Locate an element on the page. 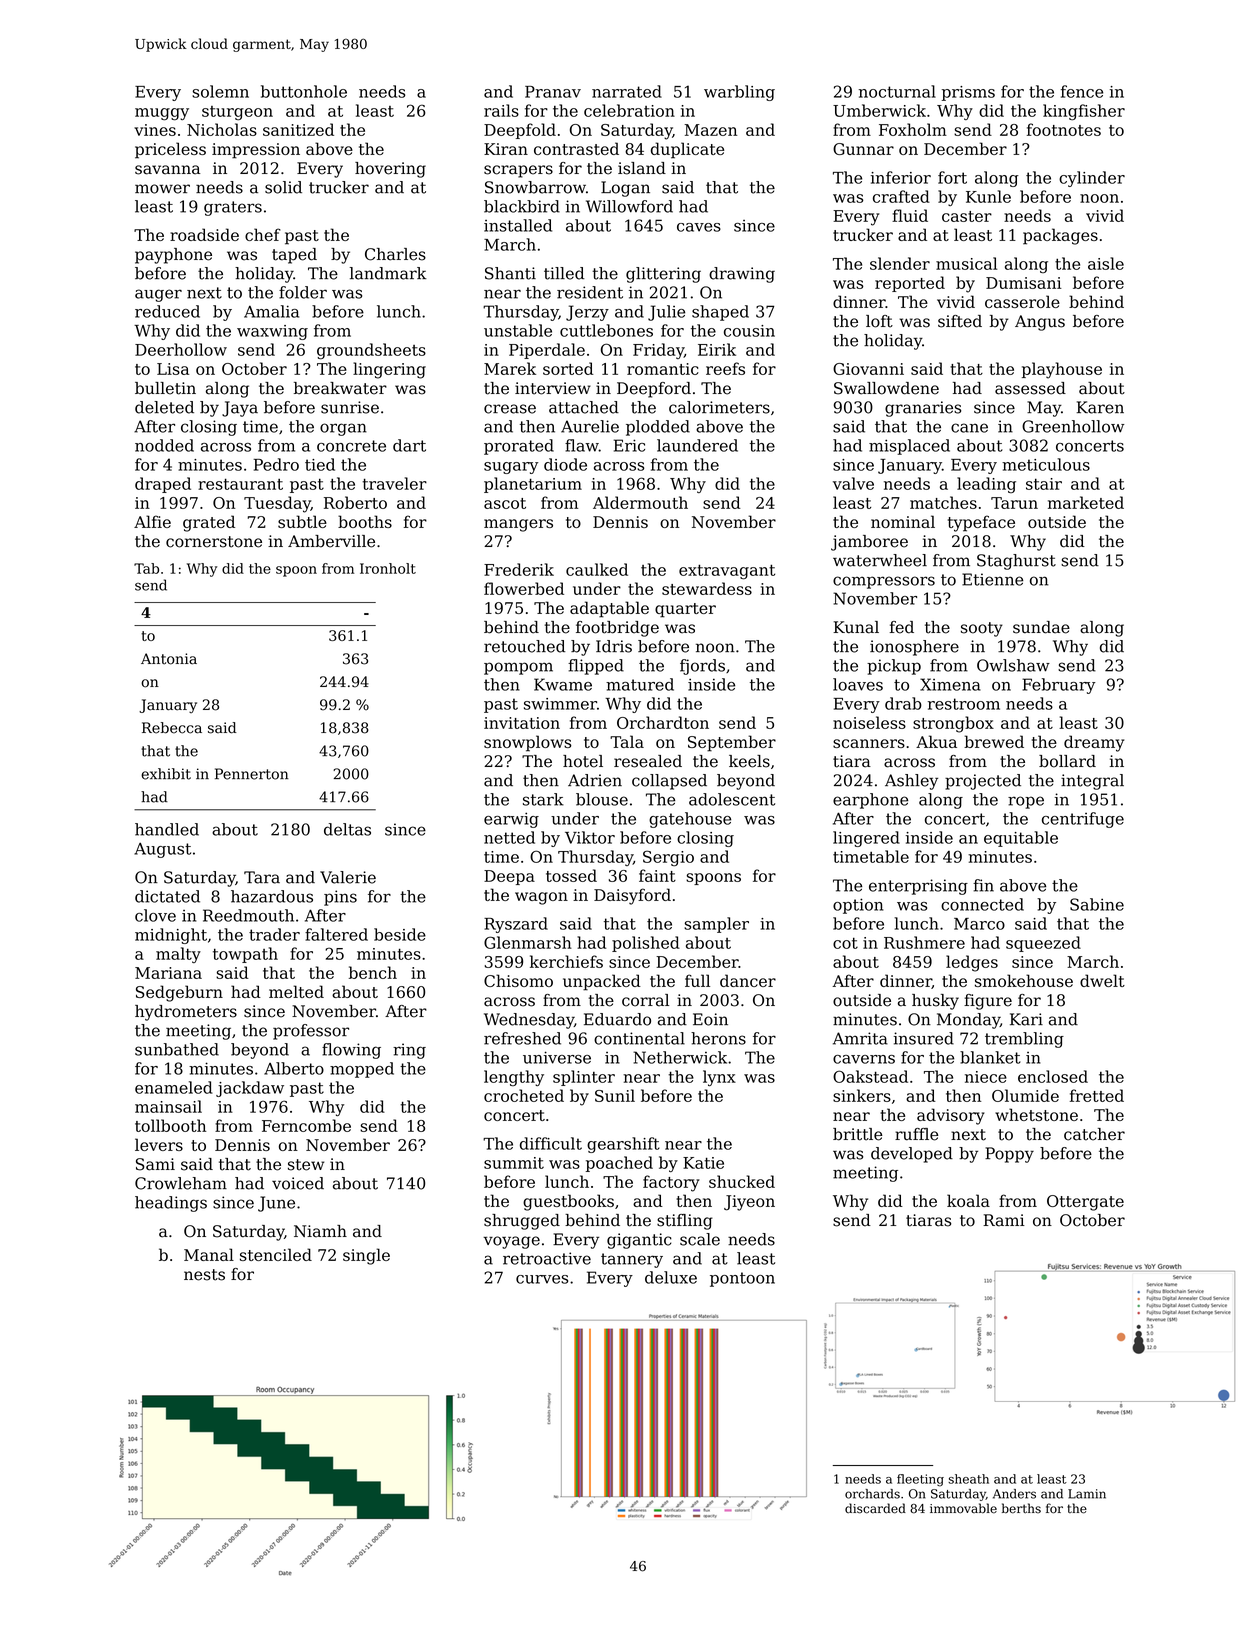  Tara is located at coordinates (262, 877).
